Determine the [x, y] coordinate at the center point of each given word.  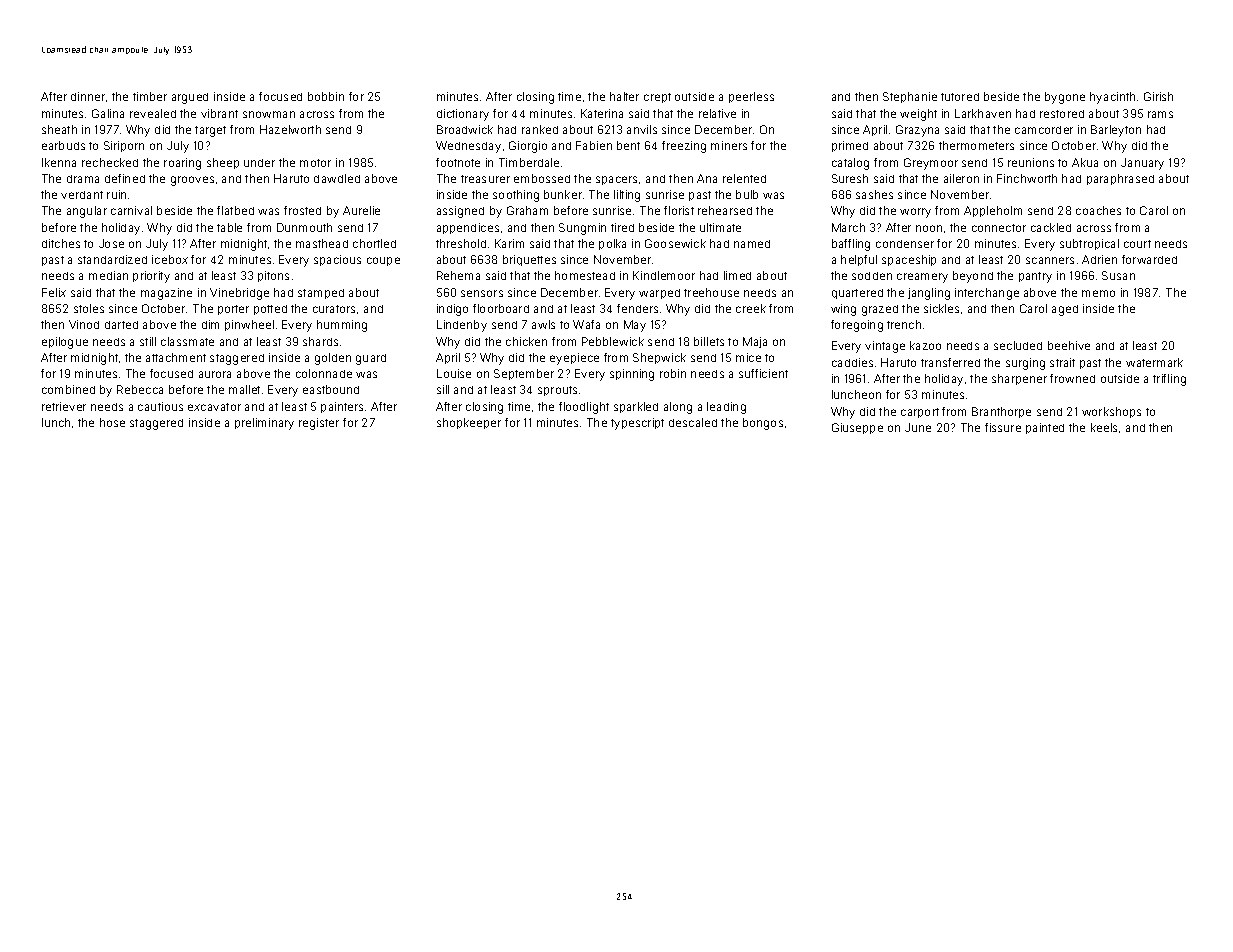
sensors [482, 293]
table [229, 227]
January [1142, 164]
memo [1098, 293]
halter [624, 96]
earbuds [63, 145]
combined [68, 389]
